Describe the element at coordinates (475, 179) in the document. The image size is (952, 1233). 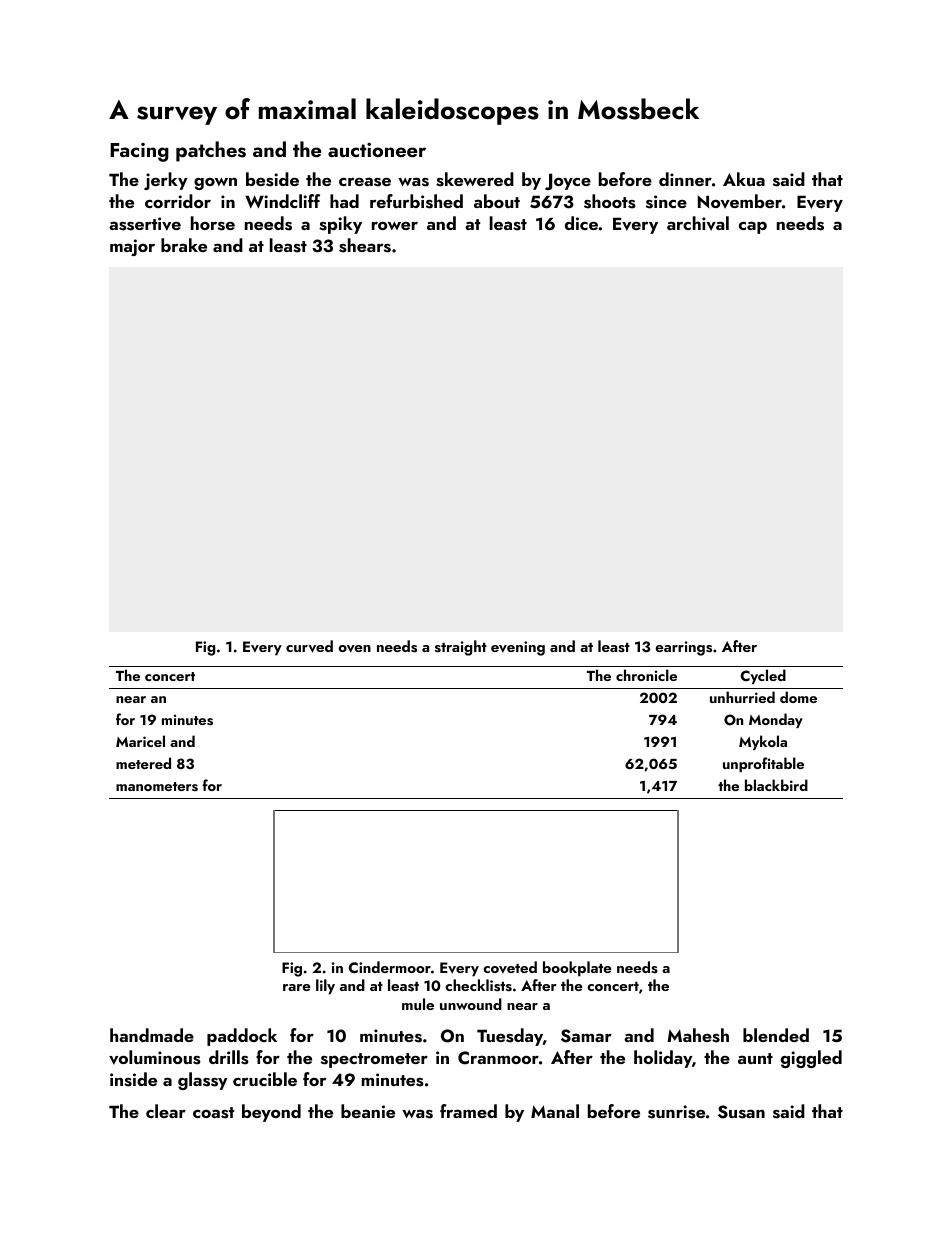
I see `skewered` at that location.
